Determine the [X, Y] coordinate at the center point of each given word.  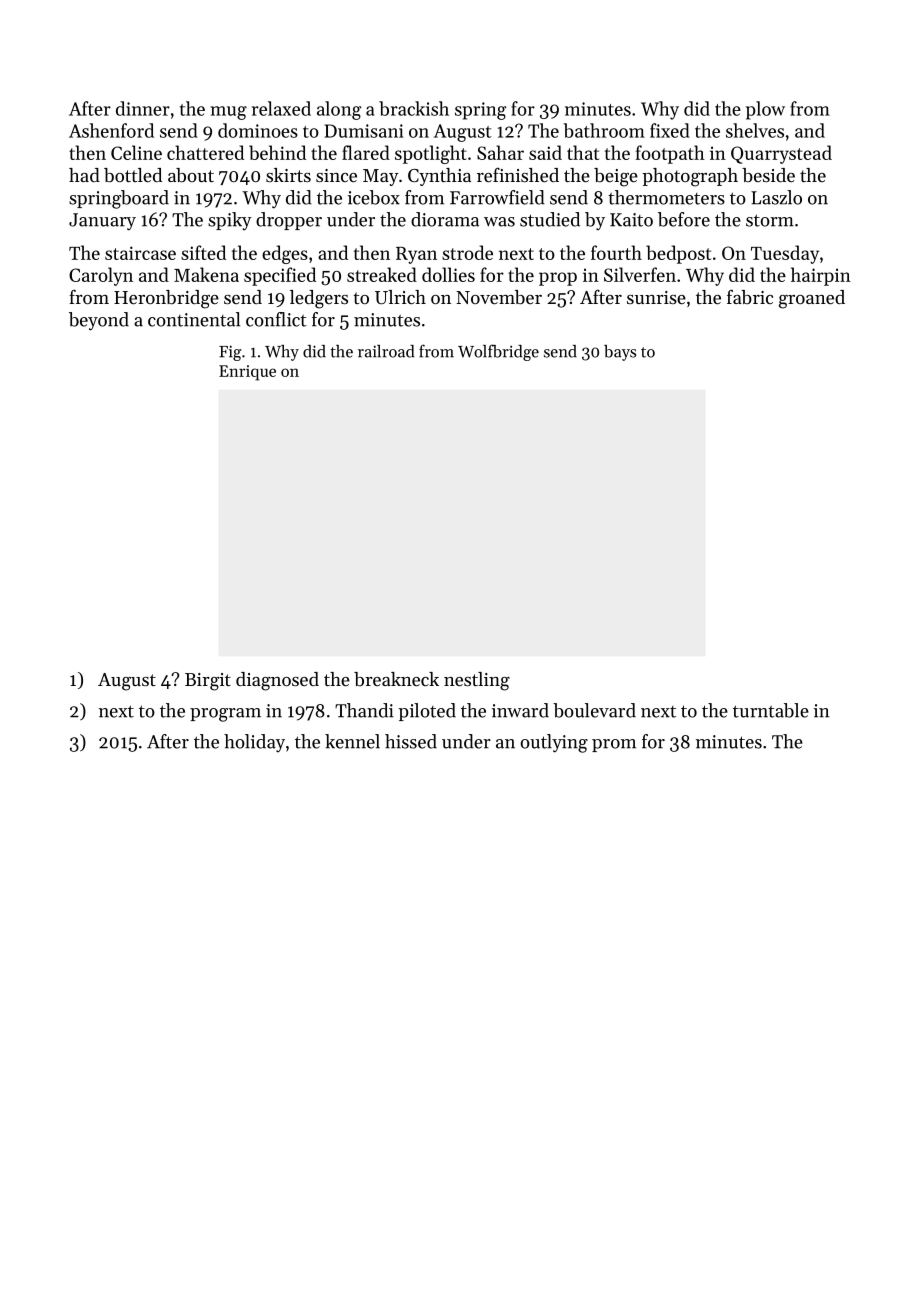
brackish [414, 108]
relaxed [281, 108]
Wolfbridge [498, 352]
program [225, 715]
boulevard [594, 710]
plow [765, 110]
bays [620, 353]
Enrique [247, 373]
